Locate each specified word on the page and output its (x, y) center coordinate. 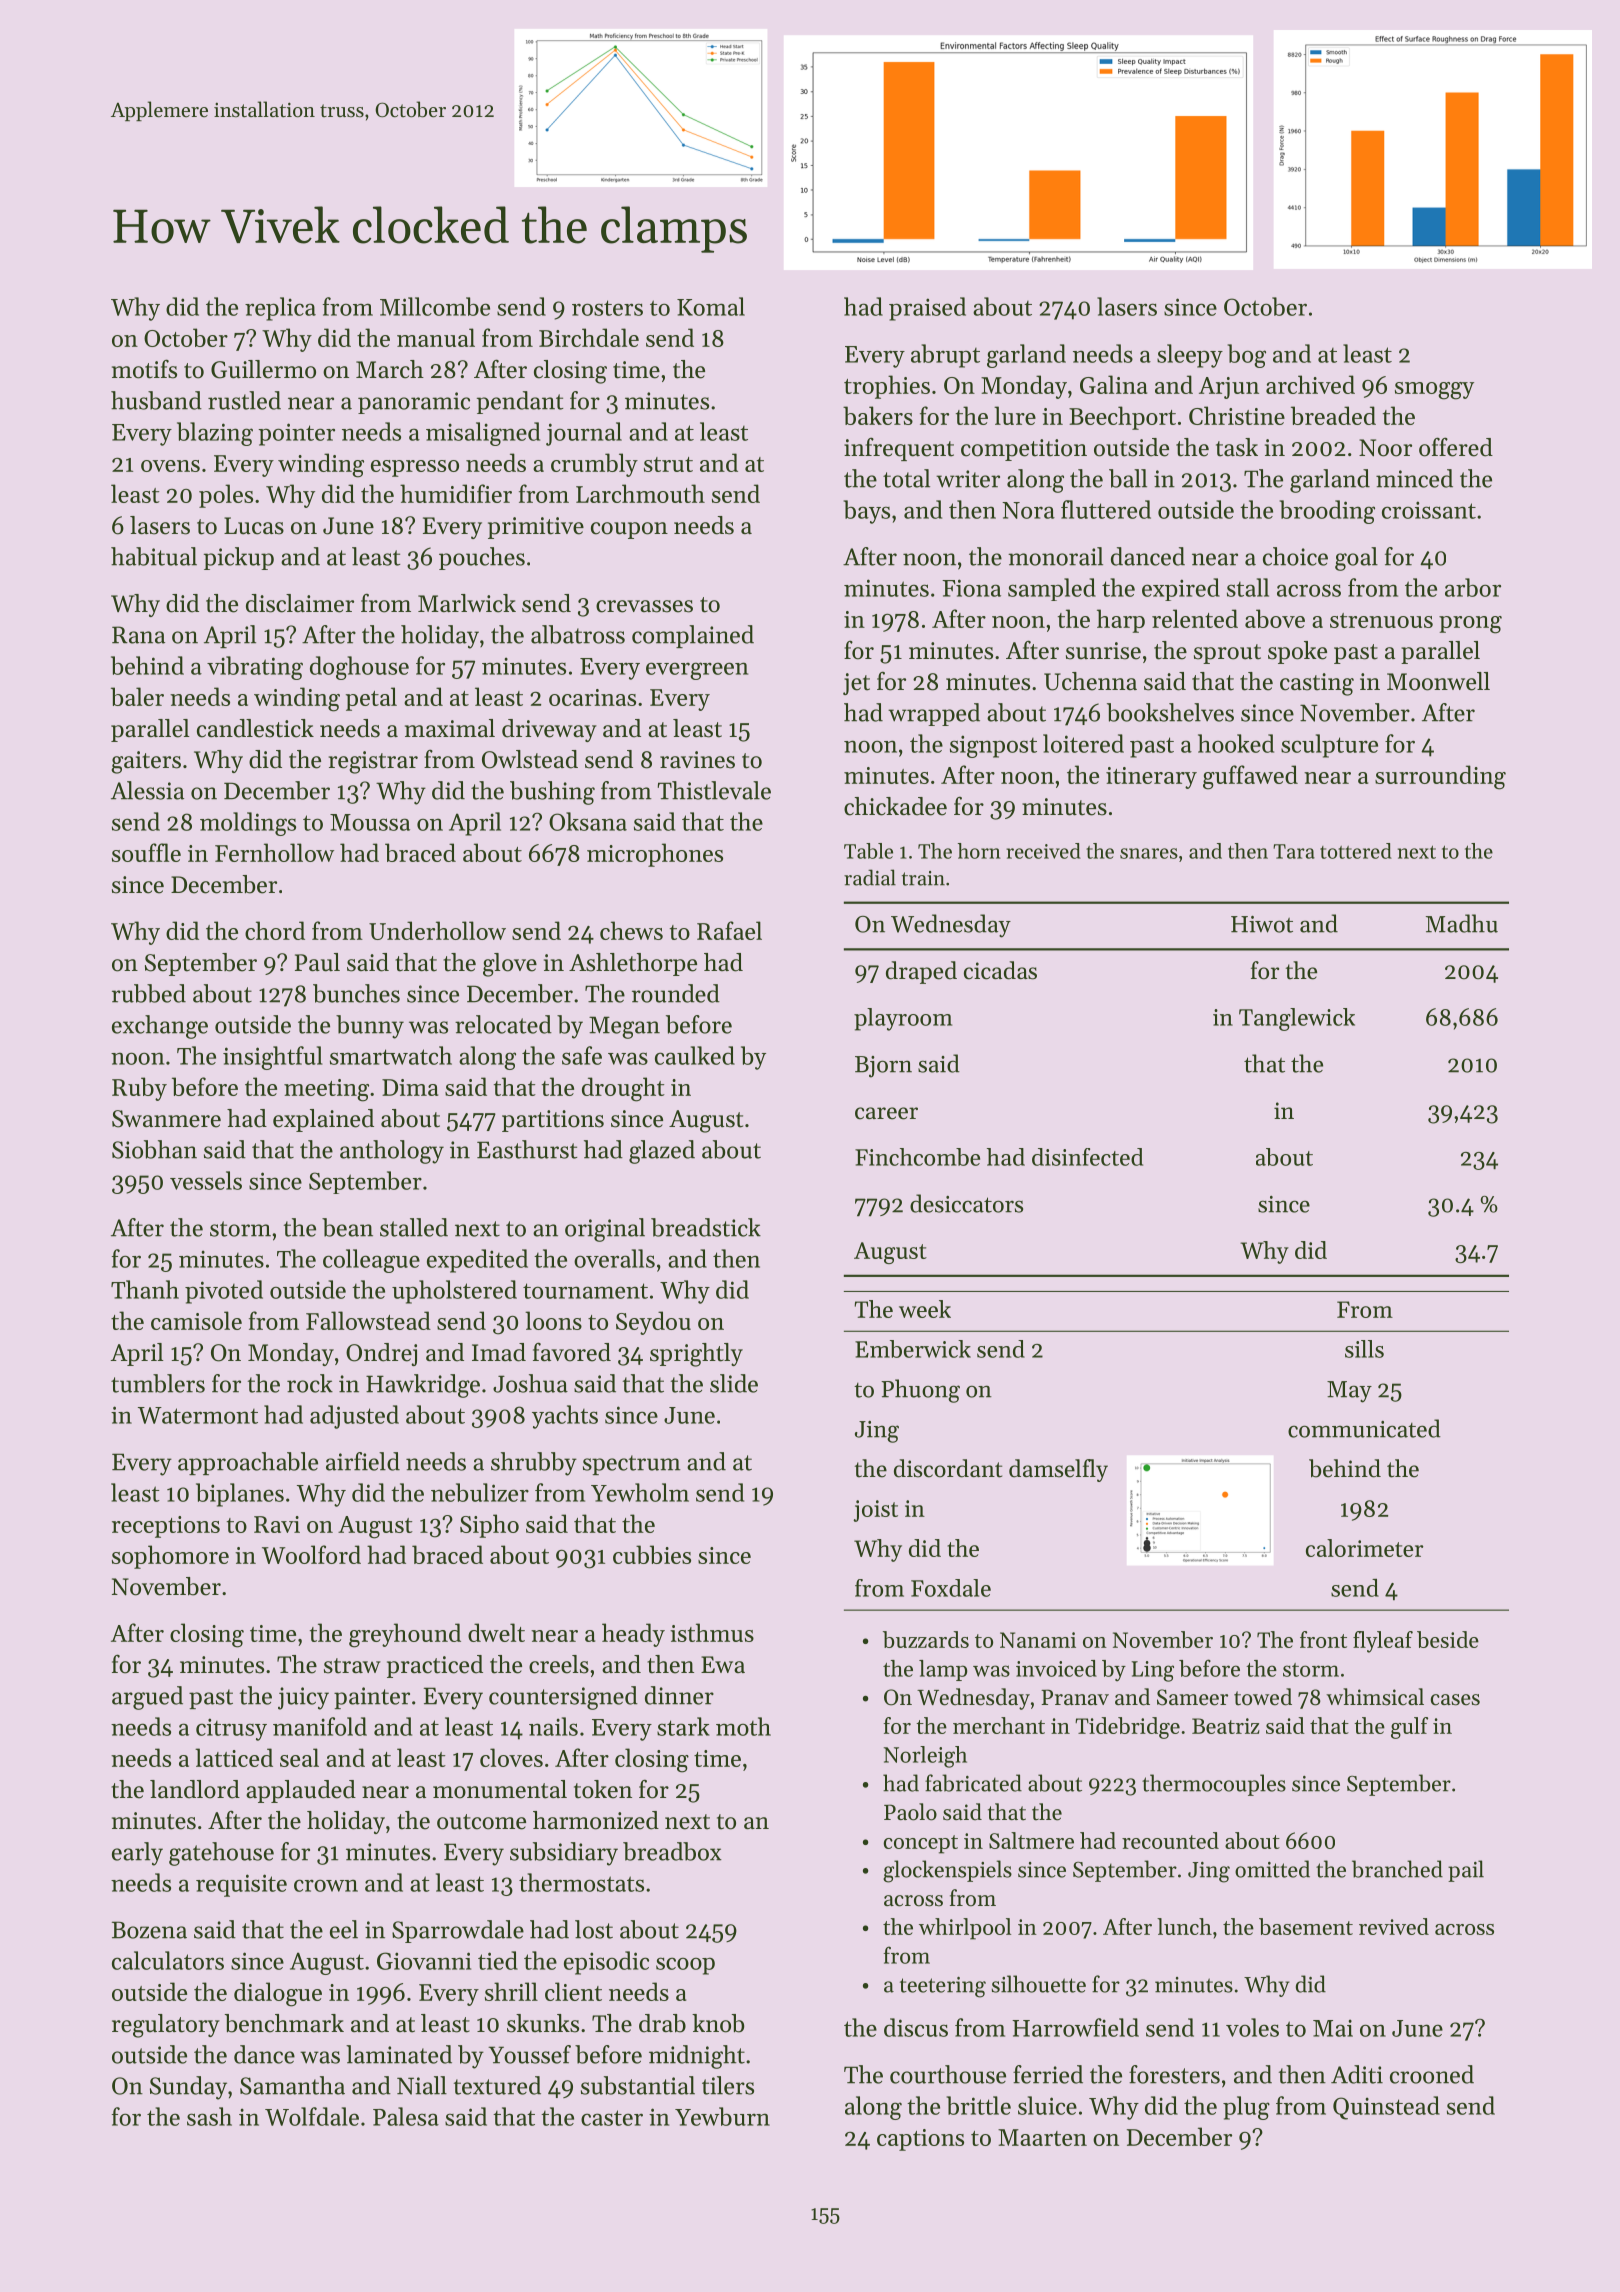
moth (743, 1726)
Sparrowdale (458, 1931)
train (923, 878)
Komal (711, 306)
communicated (1364, 1428)
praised (927, 309)
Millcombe (435, 306)
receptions (166, 1527)
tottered (1356, 851)
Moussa (370, 822)
